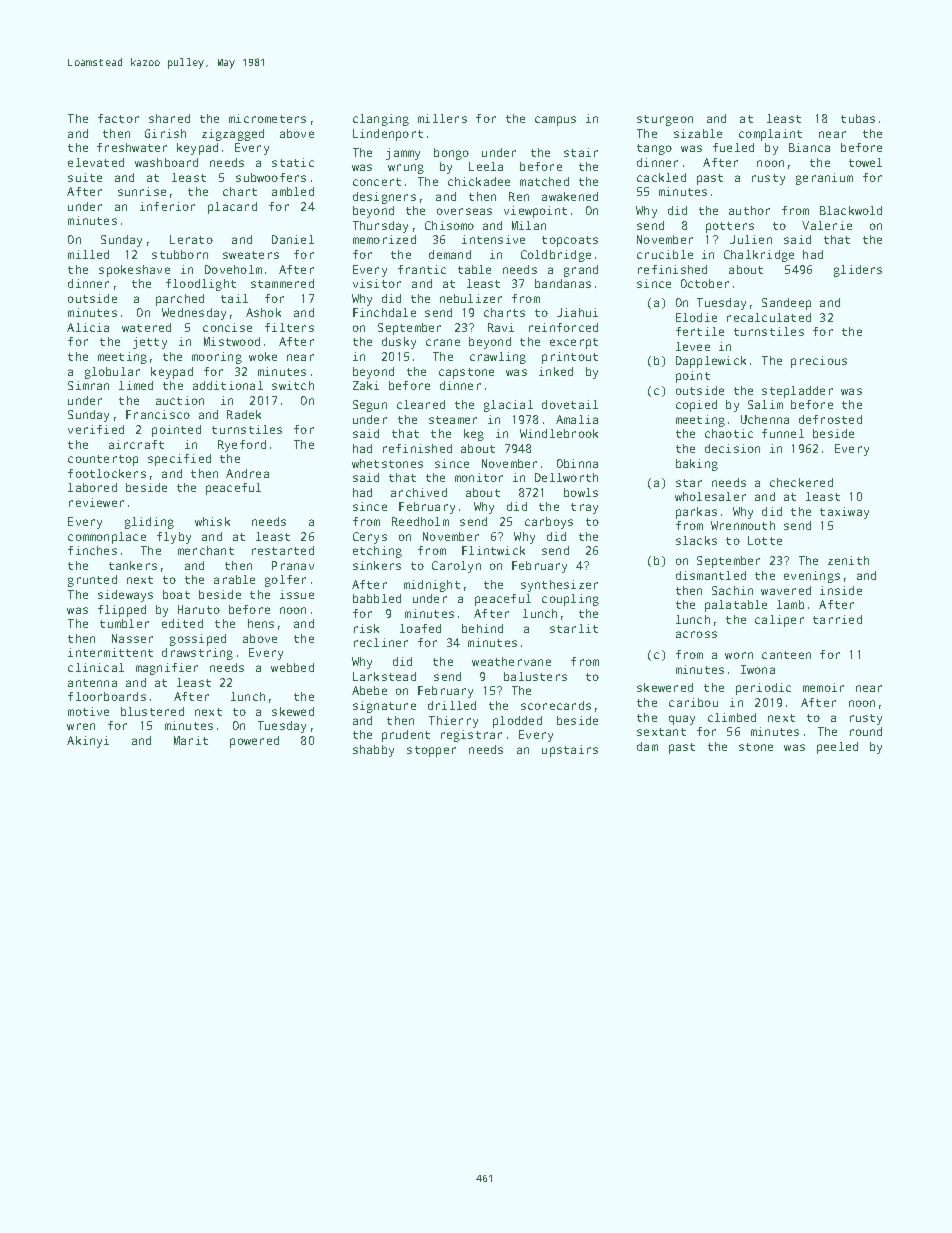  Describe the element at coordinates (453, 420) in the page. I see `steamer` at that location.
